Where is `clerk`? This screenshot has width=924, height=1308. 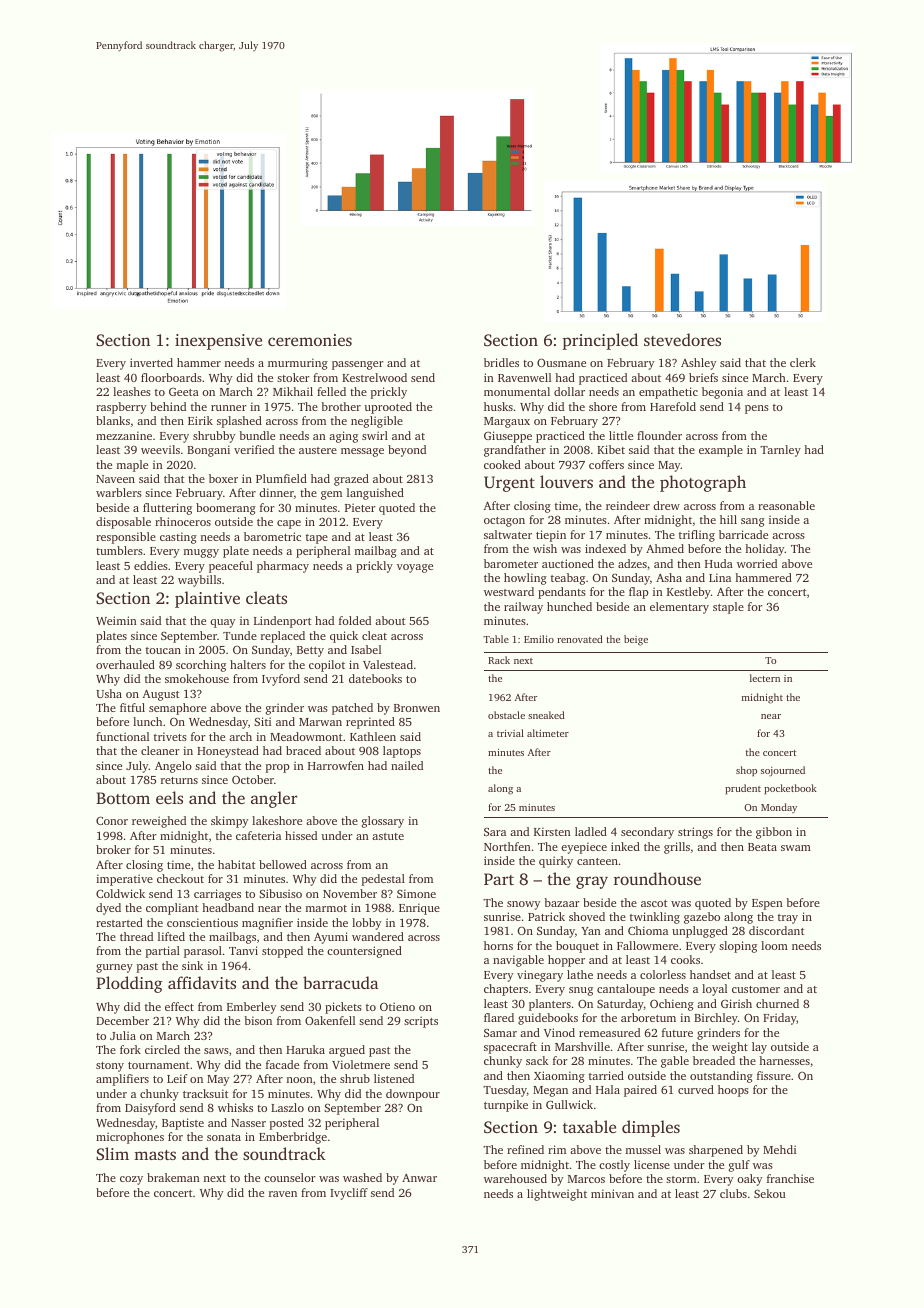 clerk is located at coordinates (803, 362).
